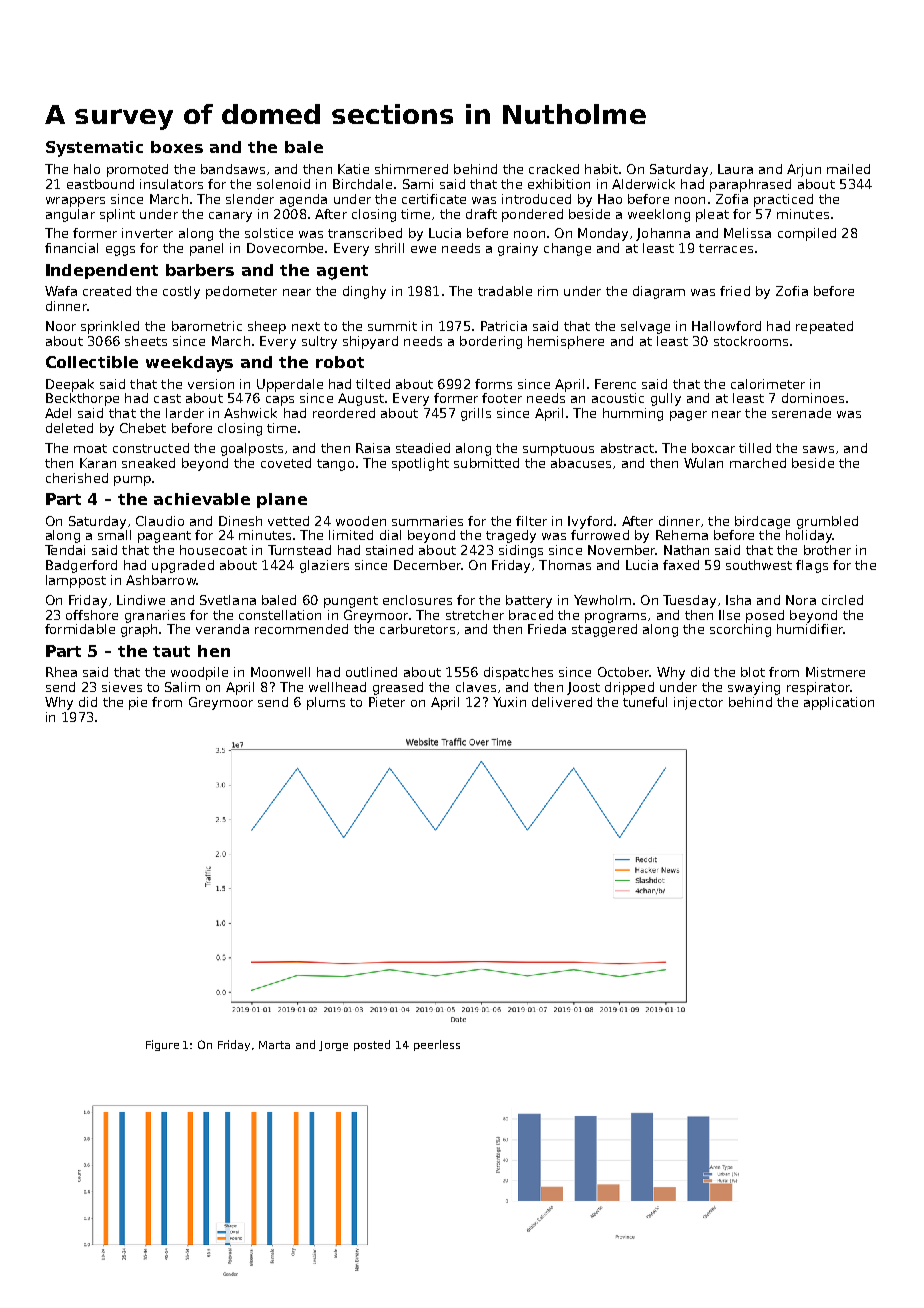  Describe the element at coordinates (70, 385) in the screenshot. I see `Deepak` at that location.
